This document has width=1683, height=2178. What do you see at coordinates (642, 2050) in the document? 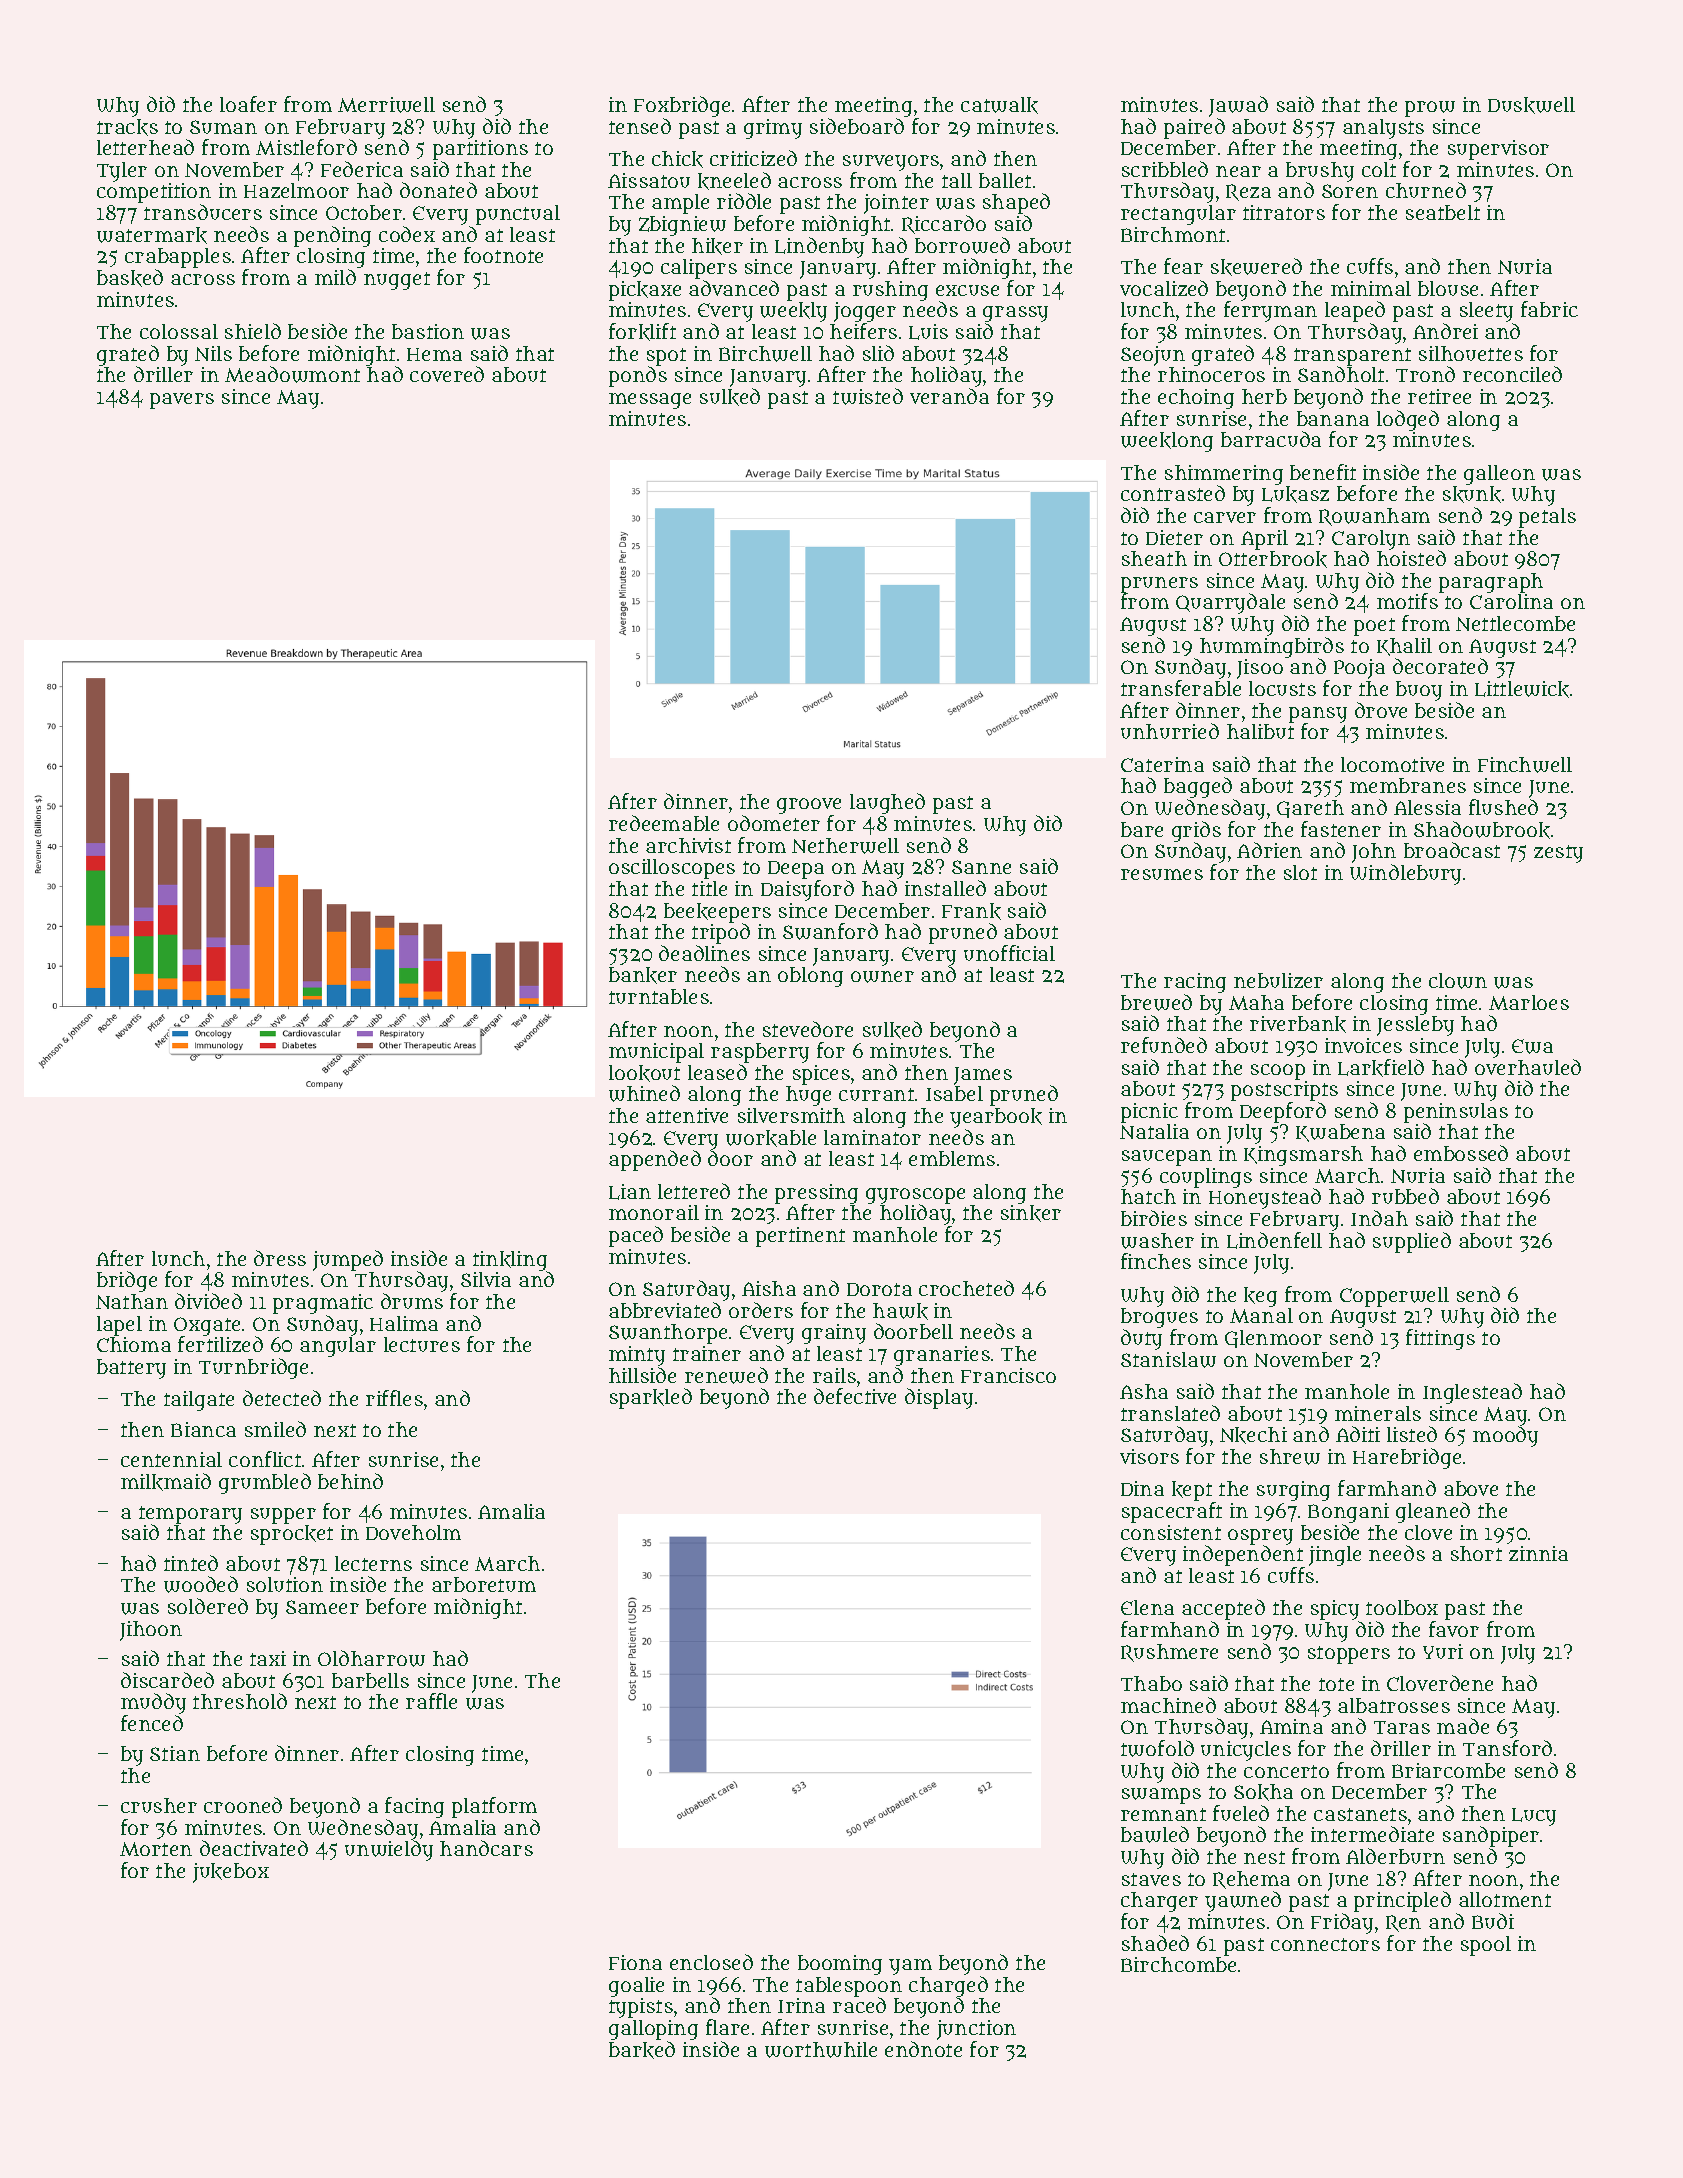
I see `barked` at bounding box center [642, 2050].
